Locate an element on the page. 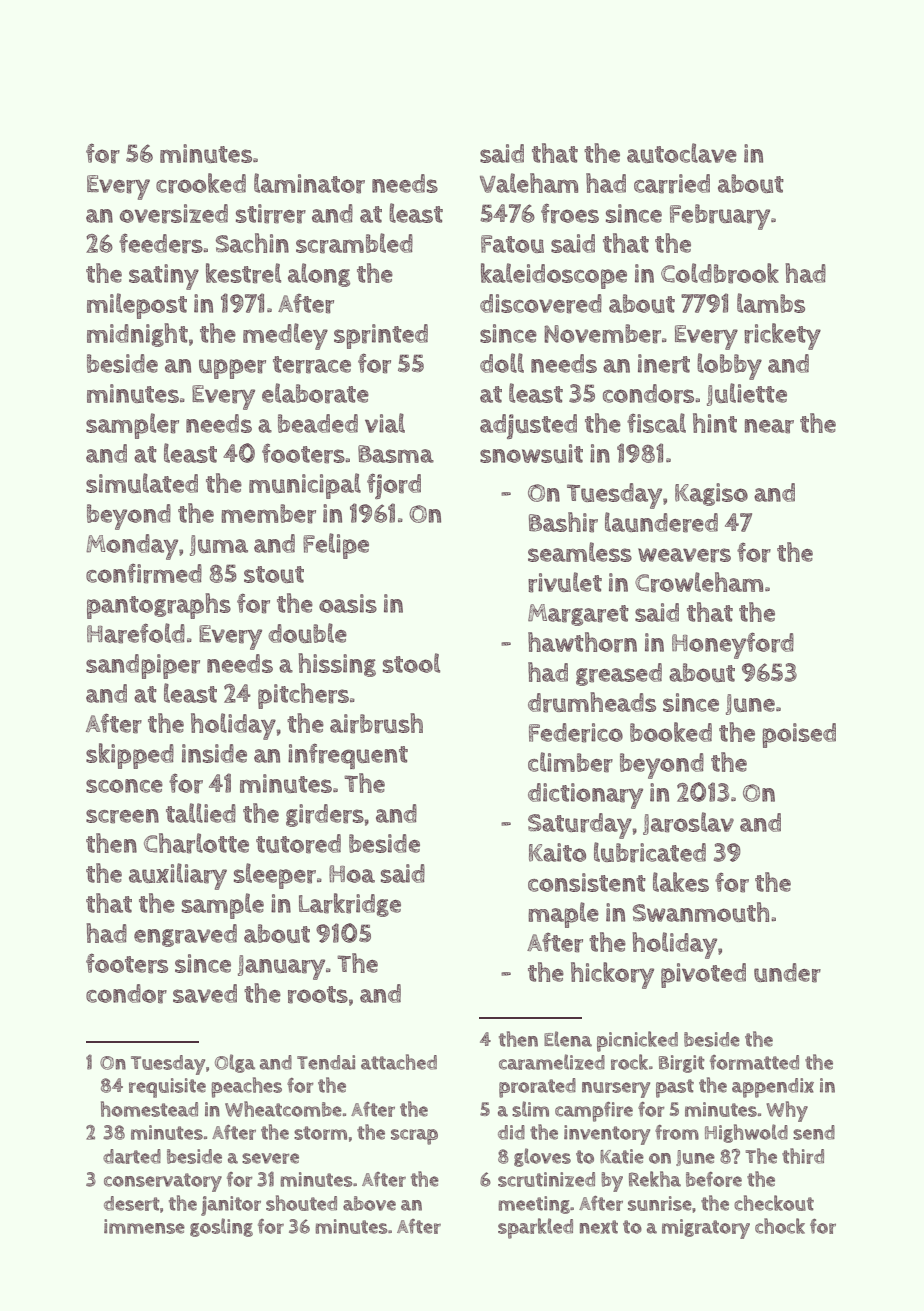 The height and width of the page is (1311, 924). engraved is located at coordinates (185, 935).
